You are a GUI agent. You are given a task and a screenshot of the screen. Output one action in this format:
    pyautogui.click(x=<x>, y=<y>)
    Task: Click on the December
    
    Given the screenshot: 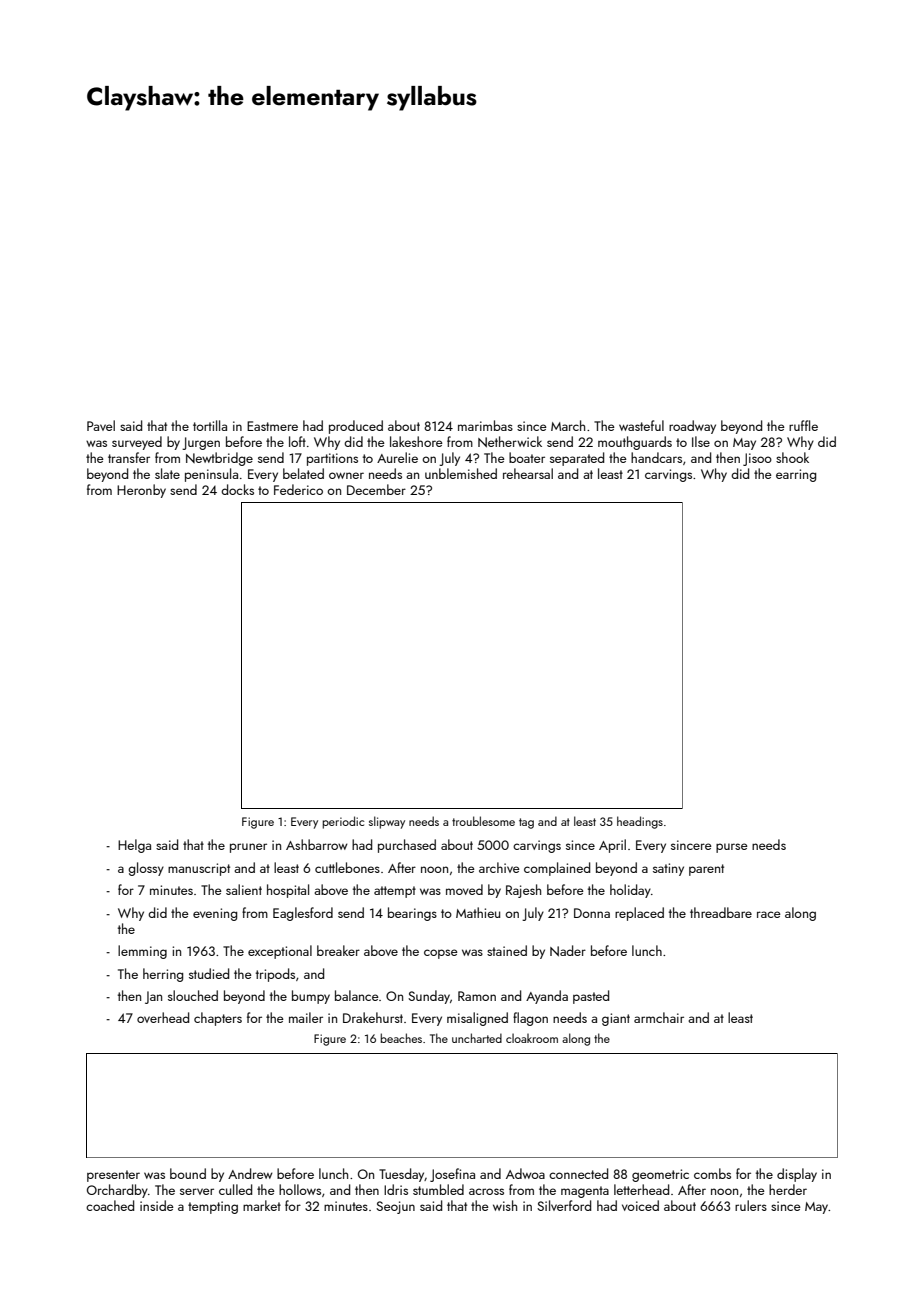 What is the action you would take?
    pyautogui.click(x=376, y=489)
